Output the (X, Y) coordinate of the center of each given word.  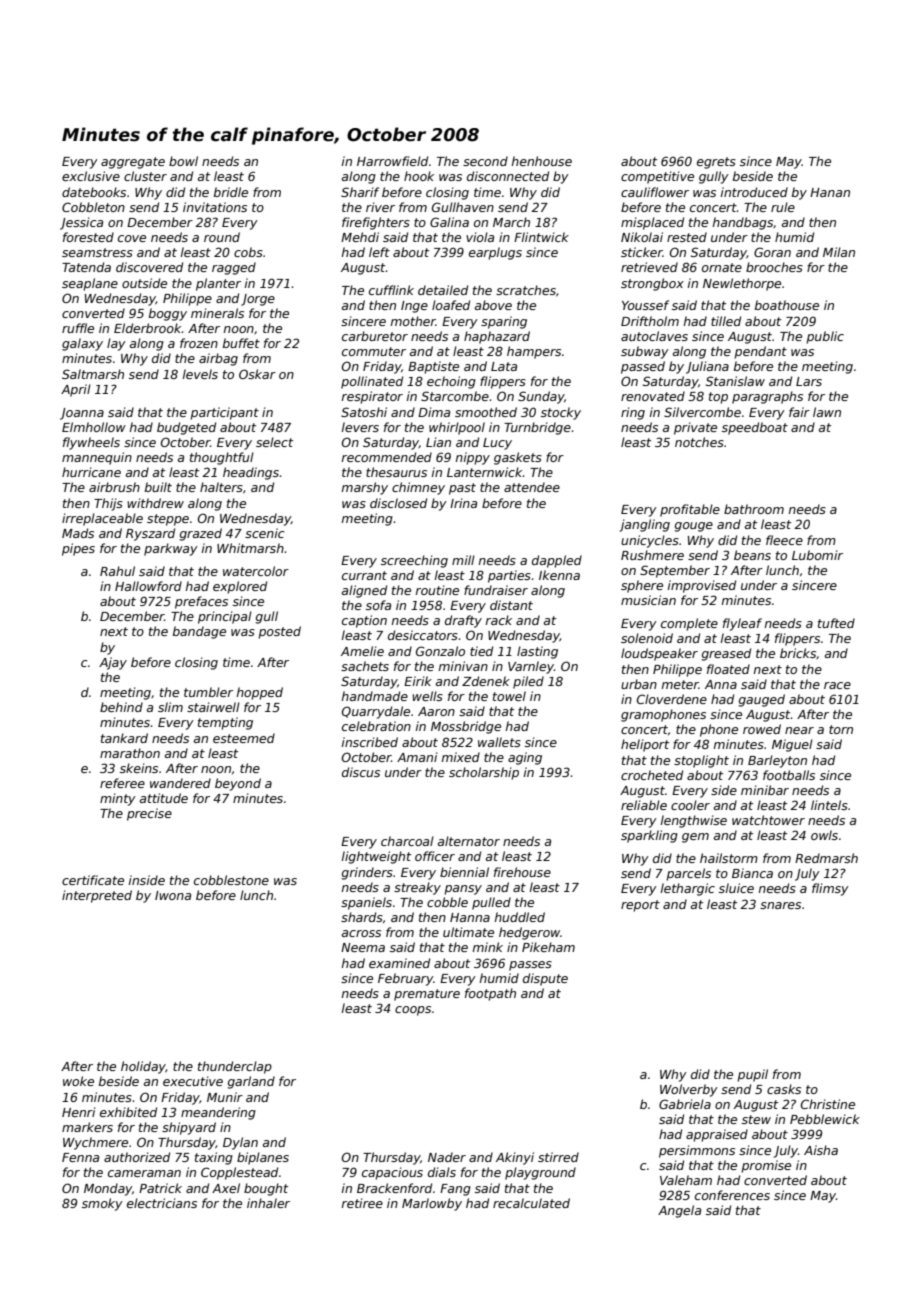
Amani (417, 757)
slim (170, 707)
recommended (387, 457)
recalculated (531, 1203)
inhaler (268, 1203)
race (837, 685)
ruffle (78, 328)
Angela (679, 1211)
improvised (702, 586)
